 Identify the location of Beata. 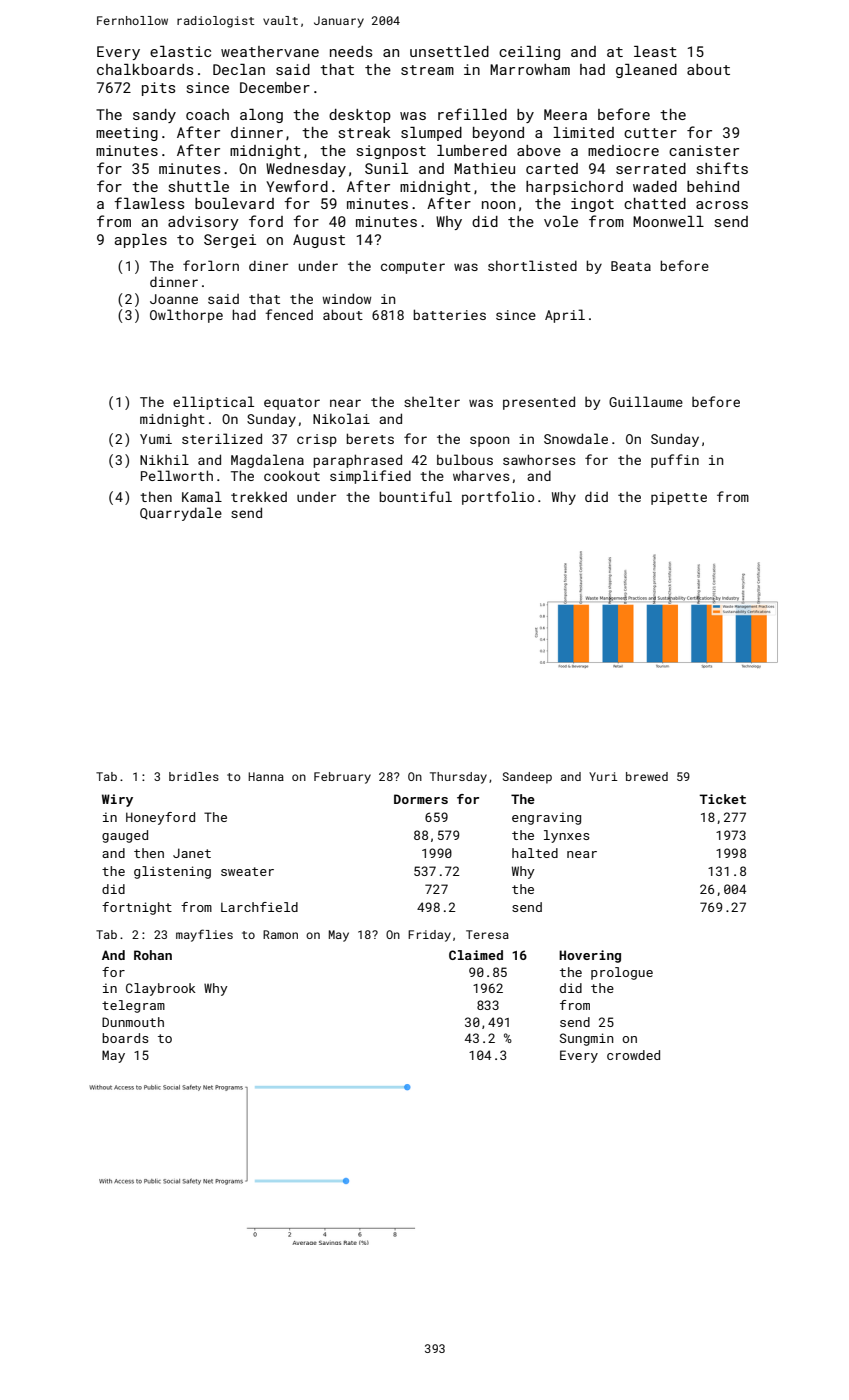
(631, 266).
